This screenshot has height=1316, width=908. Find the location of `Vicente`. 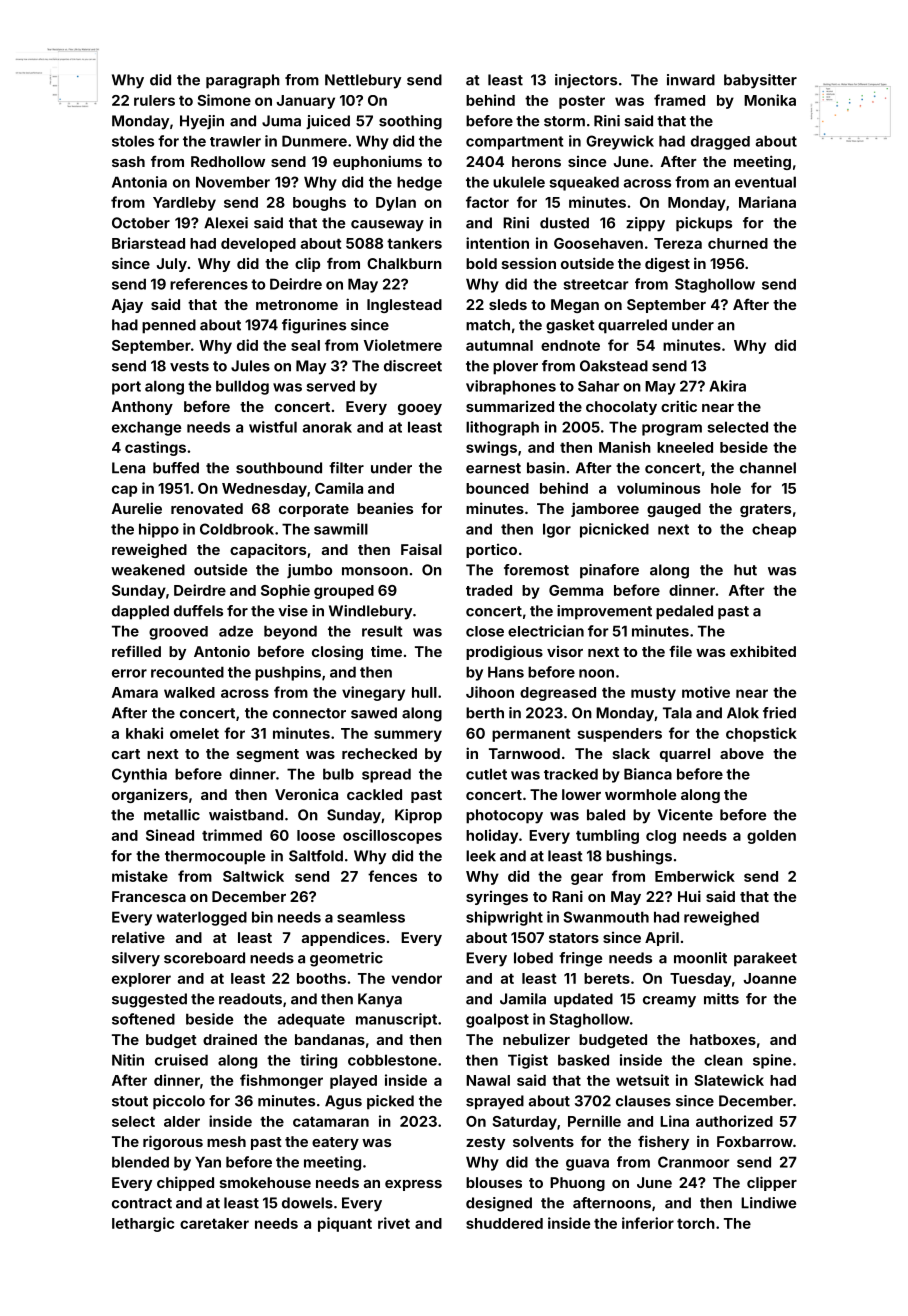

Vicente is located at coordinates (685, 815).
